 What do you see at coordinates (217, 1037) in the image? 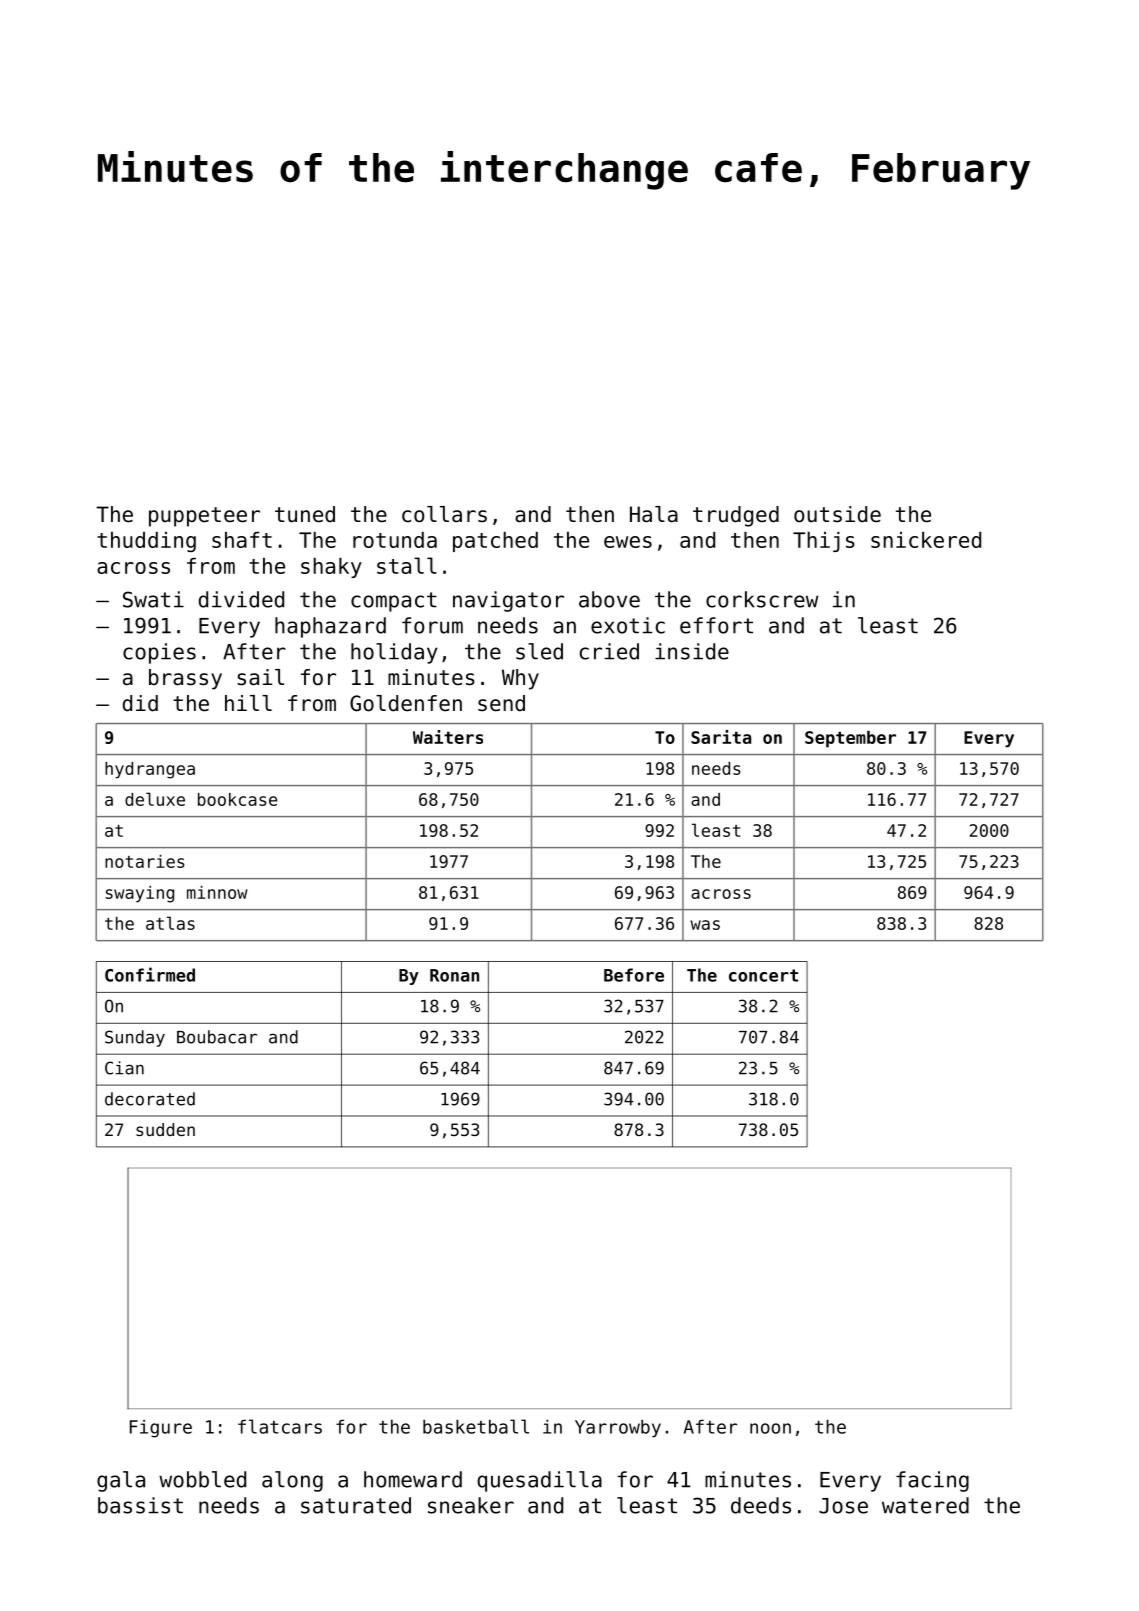
I see `Boubacar` at bounding box center [217, 1037].
